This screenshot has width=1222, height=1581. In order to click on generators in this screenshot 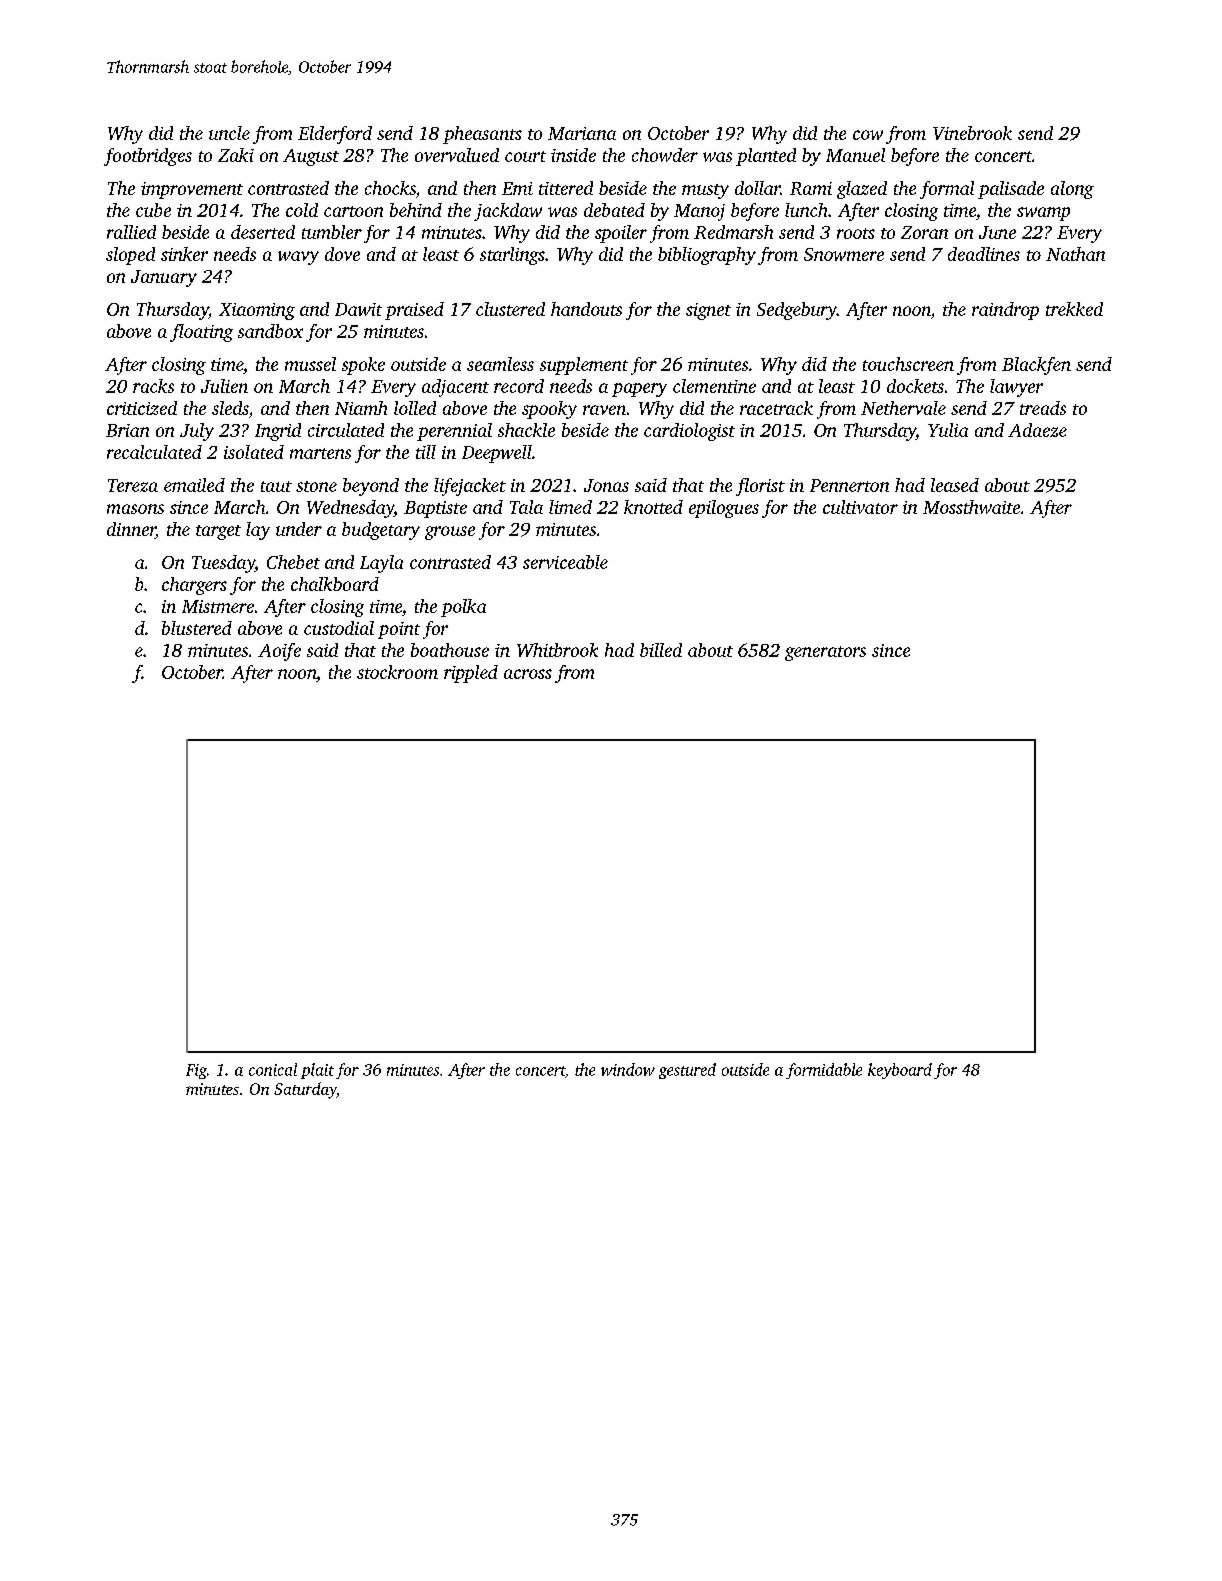, I will do `click(825, 653)`.
